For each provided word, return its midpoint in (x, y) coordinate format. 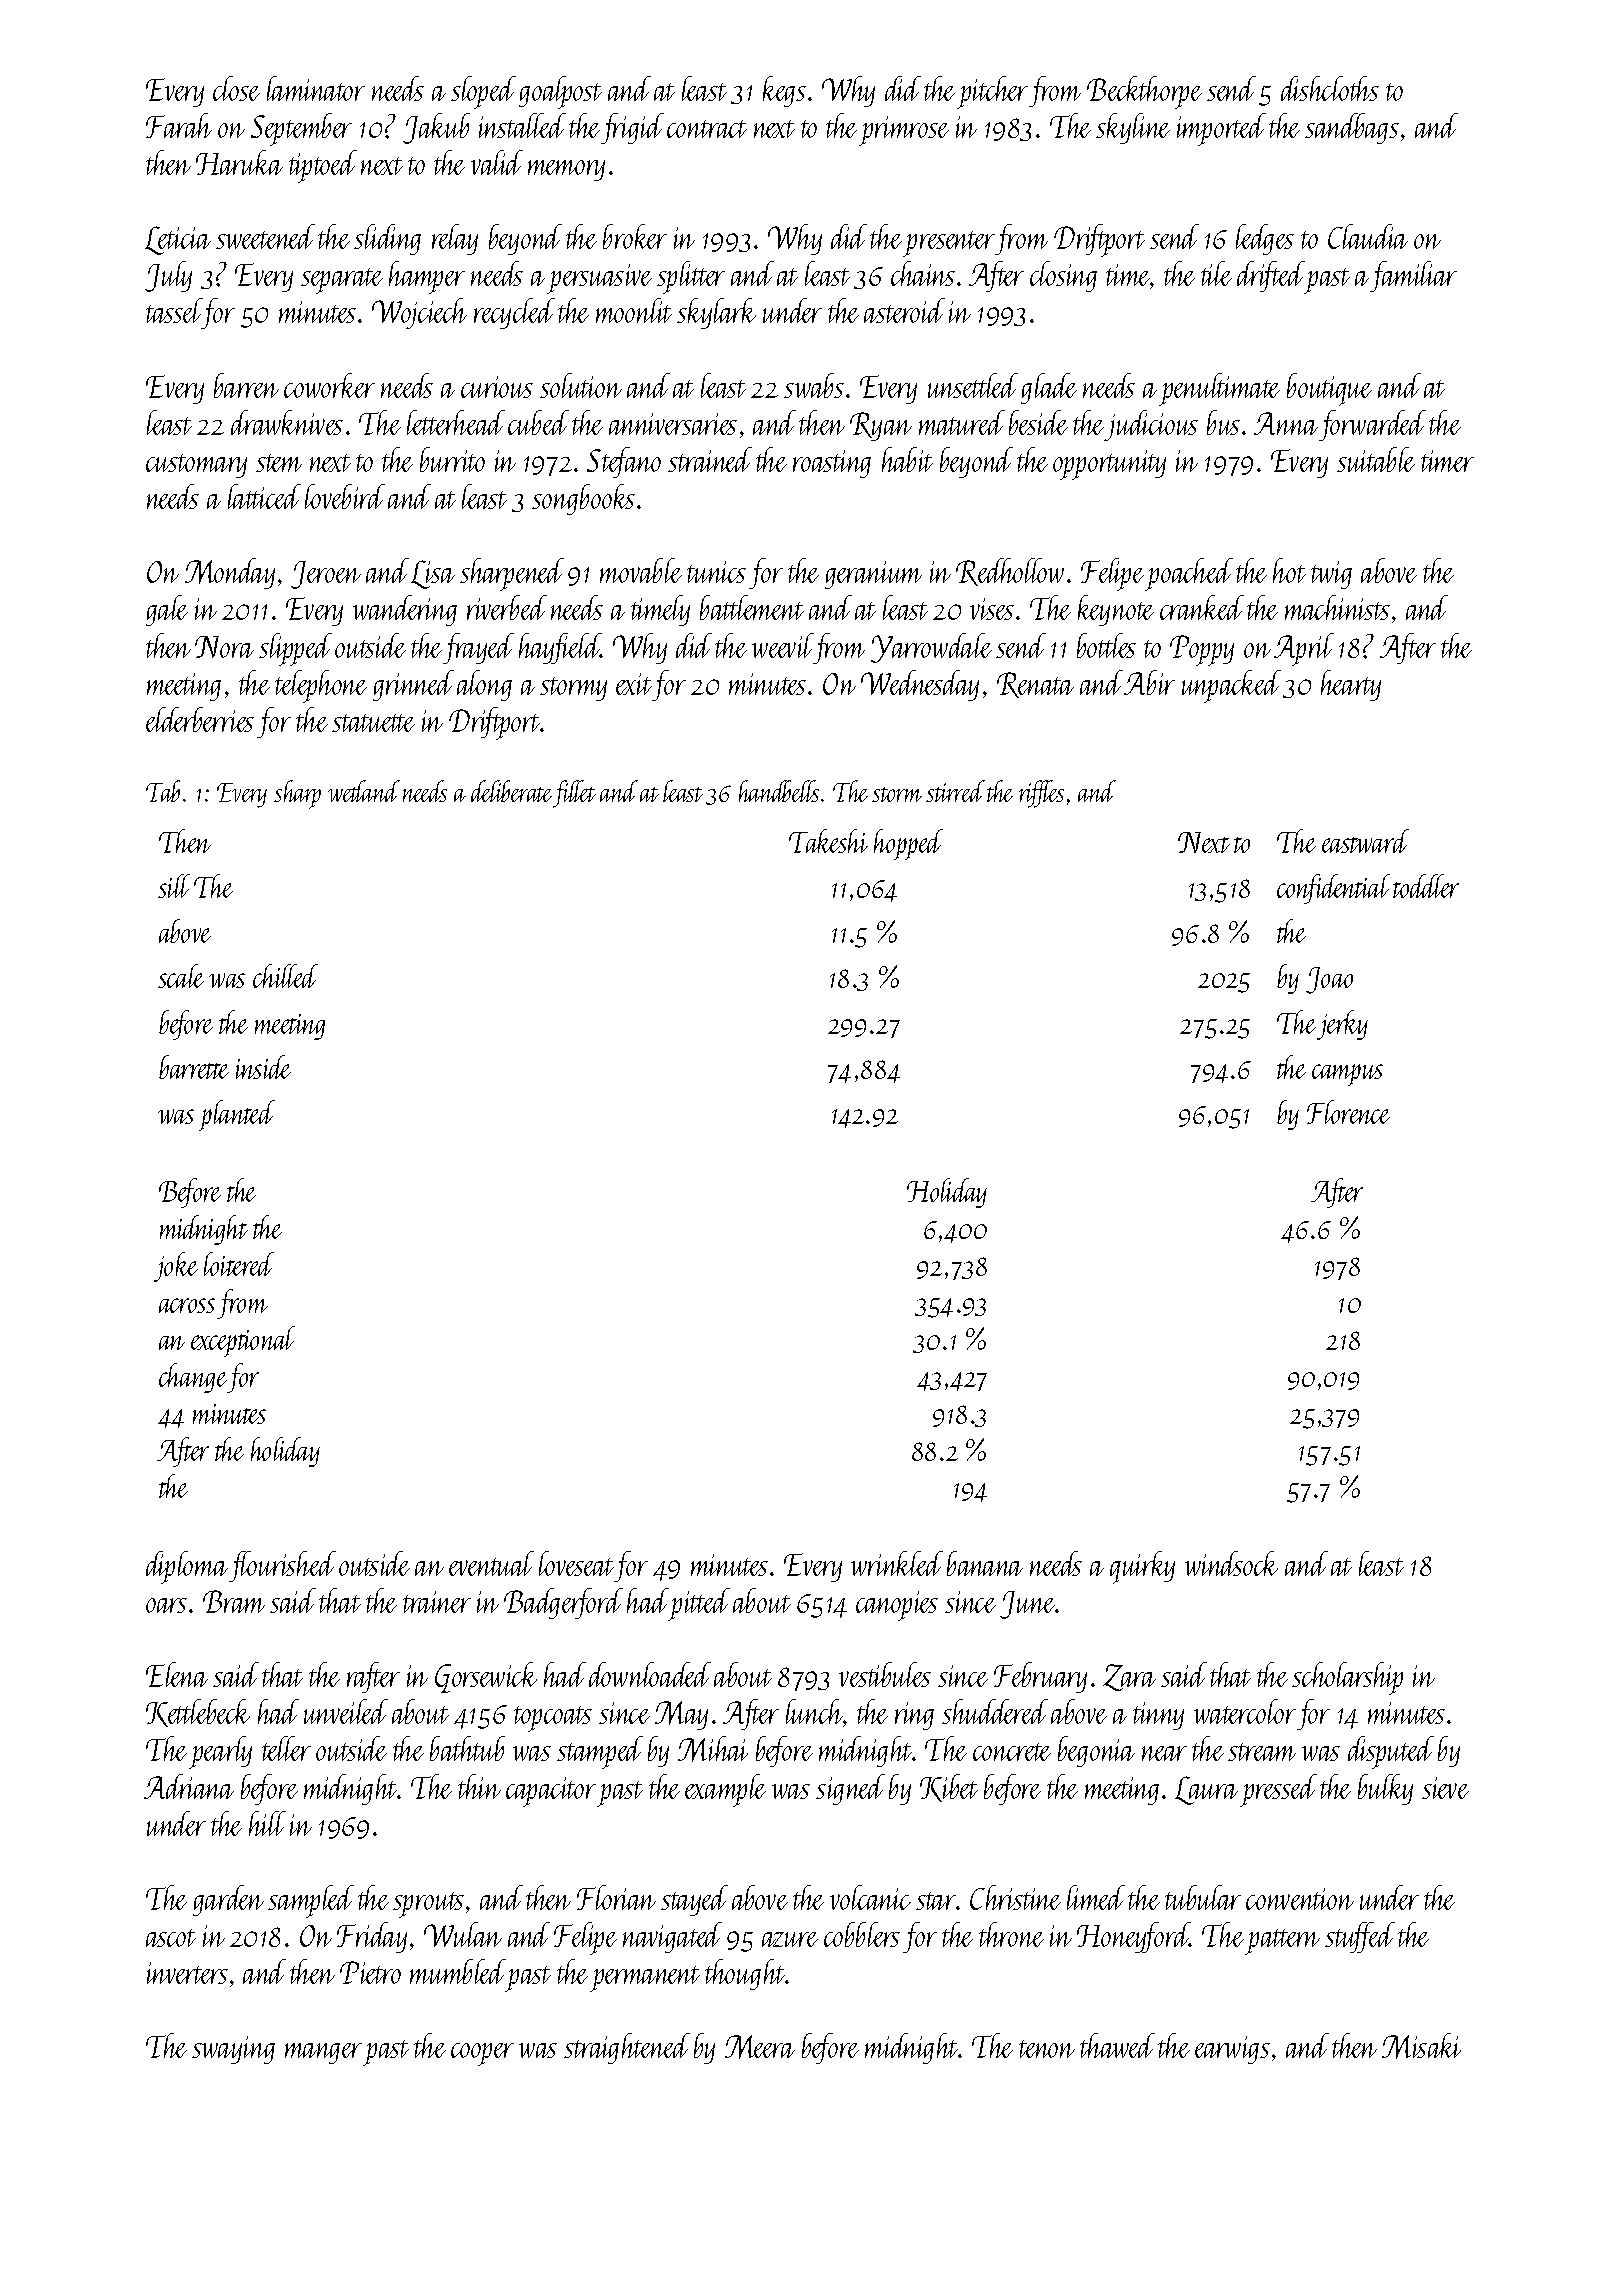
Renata (1035, 685)
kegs (784, 91)
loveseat (576, 1563)
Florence (1348, 1112)
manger (323, 2053)
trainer (437, 1602)
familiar (1413, 276)
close (236, 88)
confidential (1333, 889)
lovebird (345, 496)
